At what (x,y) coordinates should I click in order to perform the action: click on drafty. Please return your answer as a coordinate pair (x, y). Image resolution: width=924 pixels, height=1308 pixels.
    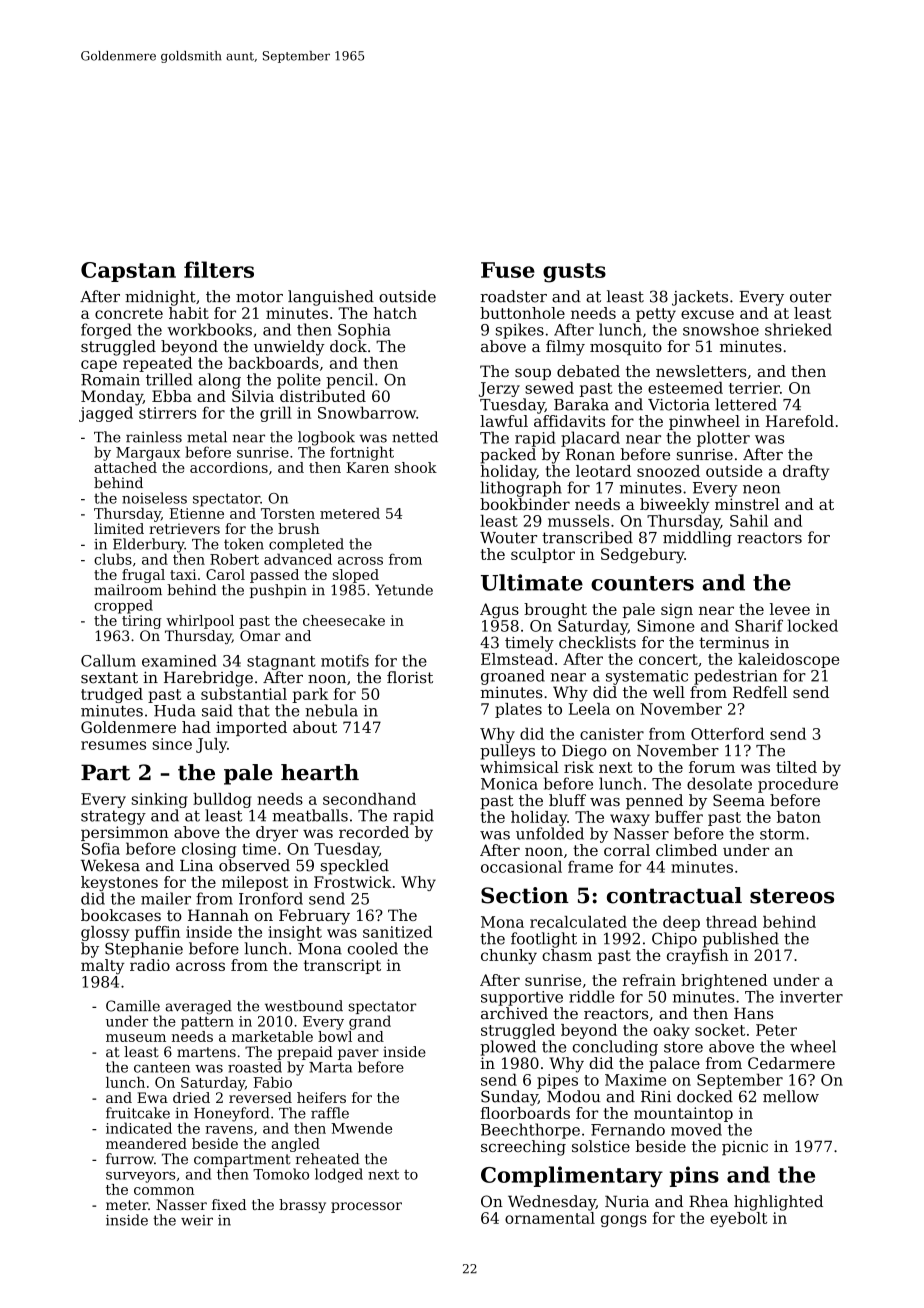
    Looking at the image, I should click on (806, 472).
